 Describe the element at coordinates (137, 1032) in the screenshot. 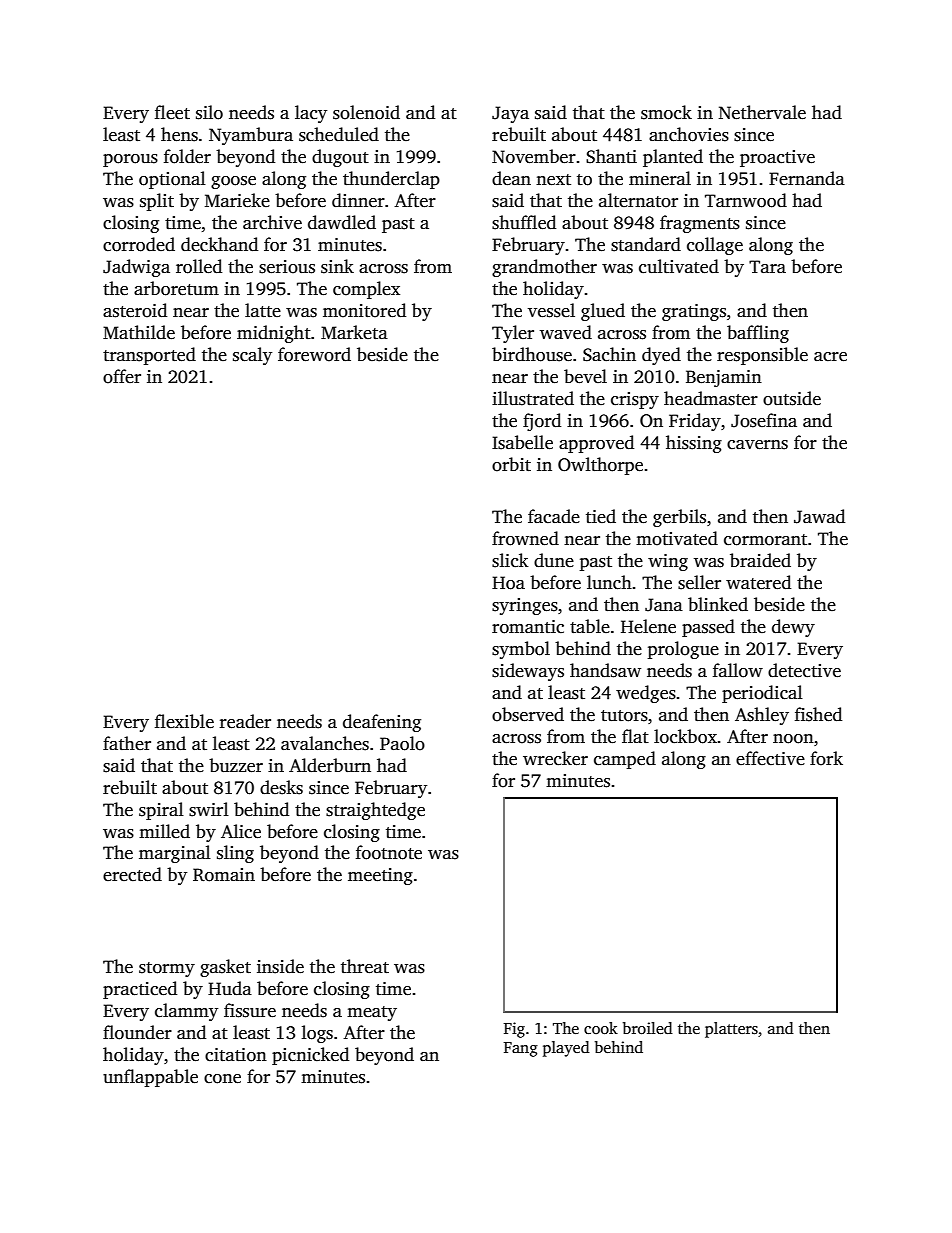

I see `flounder` at that location.
